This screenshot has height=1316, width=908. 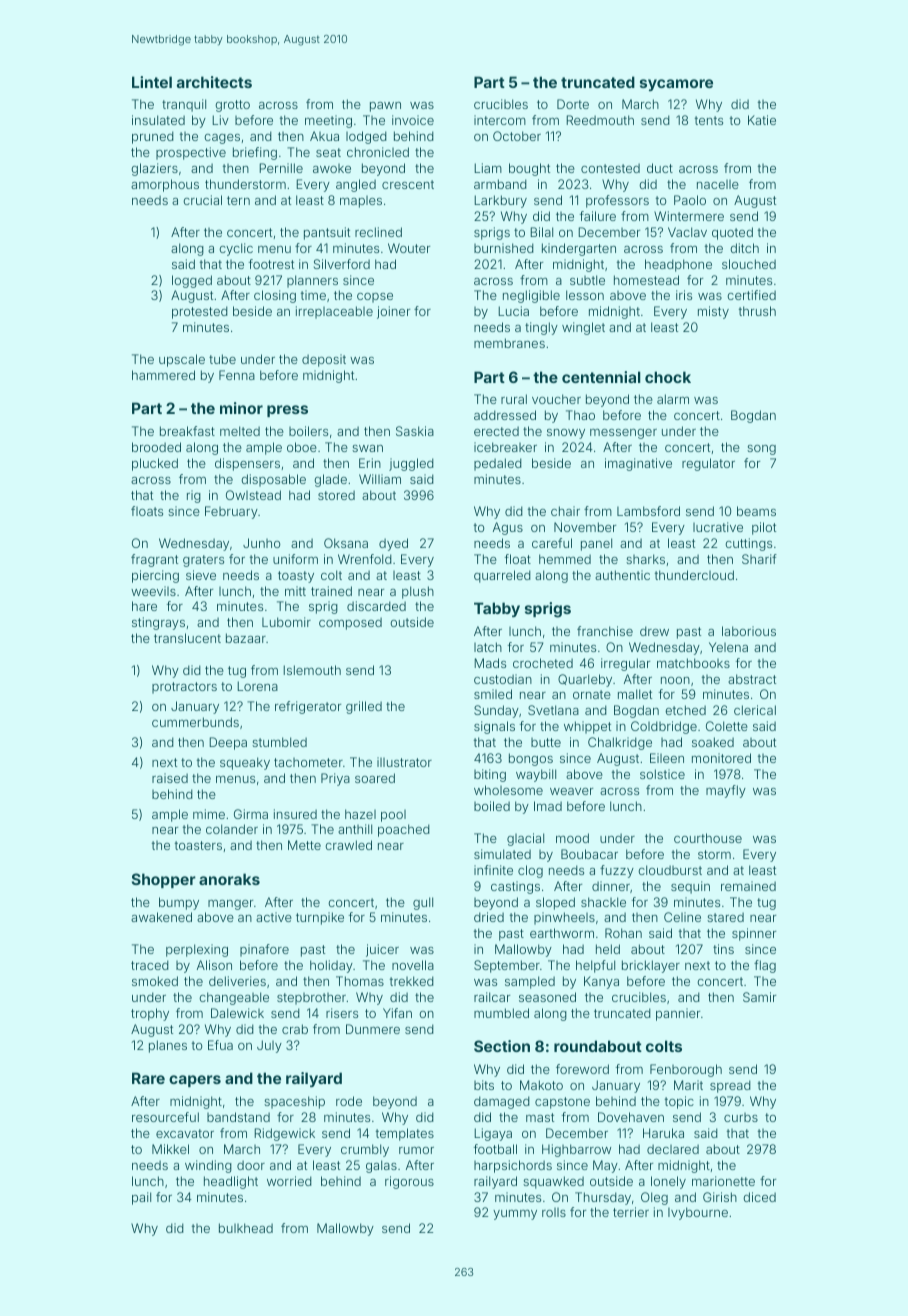 What do you see at coordinates (749, 264) in the screenshot?
I see `slouched` at bounding box center [749, 264].
